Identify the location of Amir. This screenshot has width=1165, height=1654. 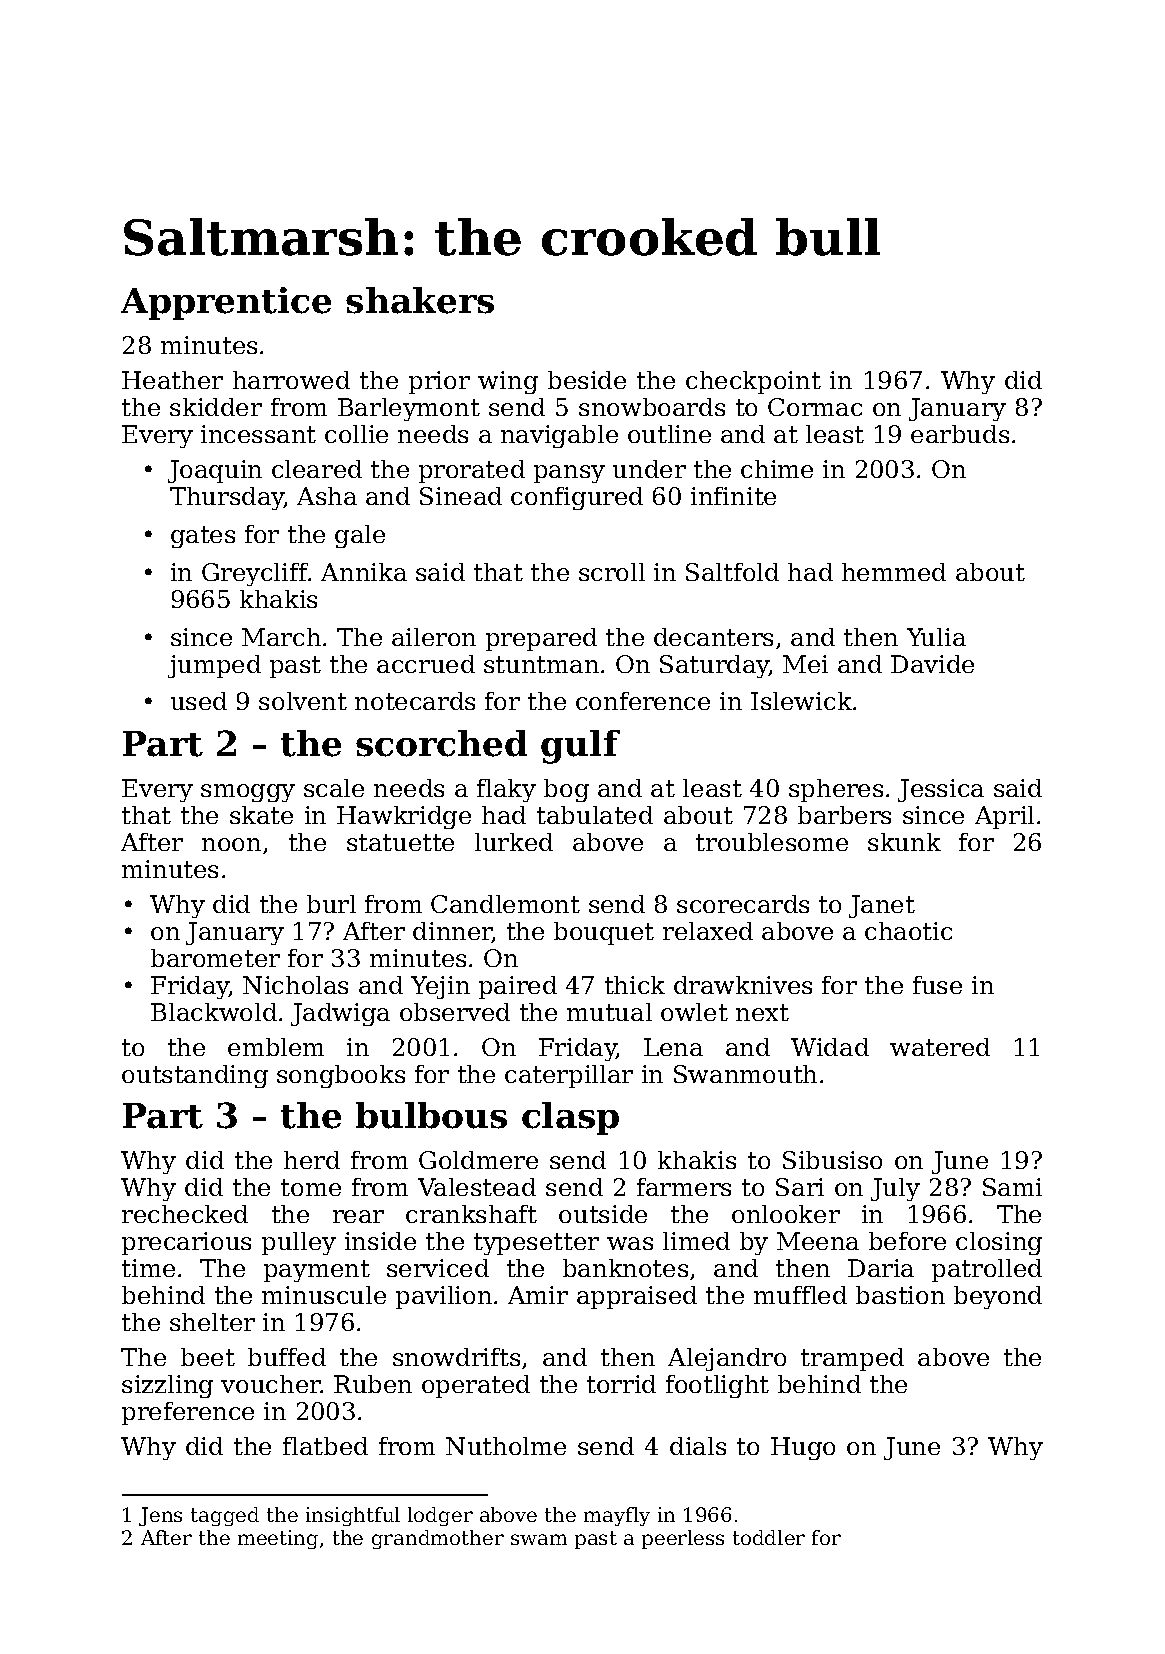
(538, 1295).
